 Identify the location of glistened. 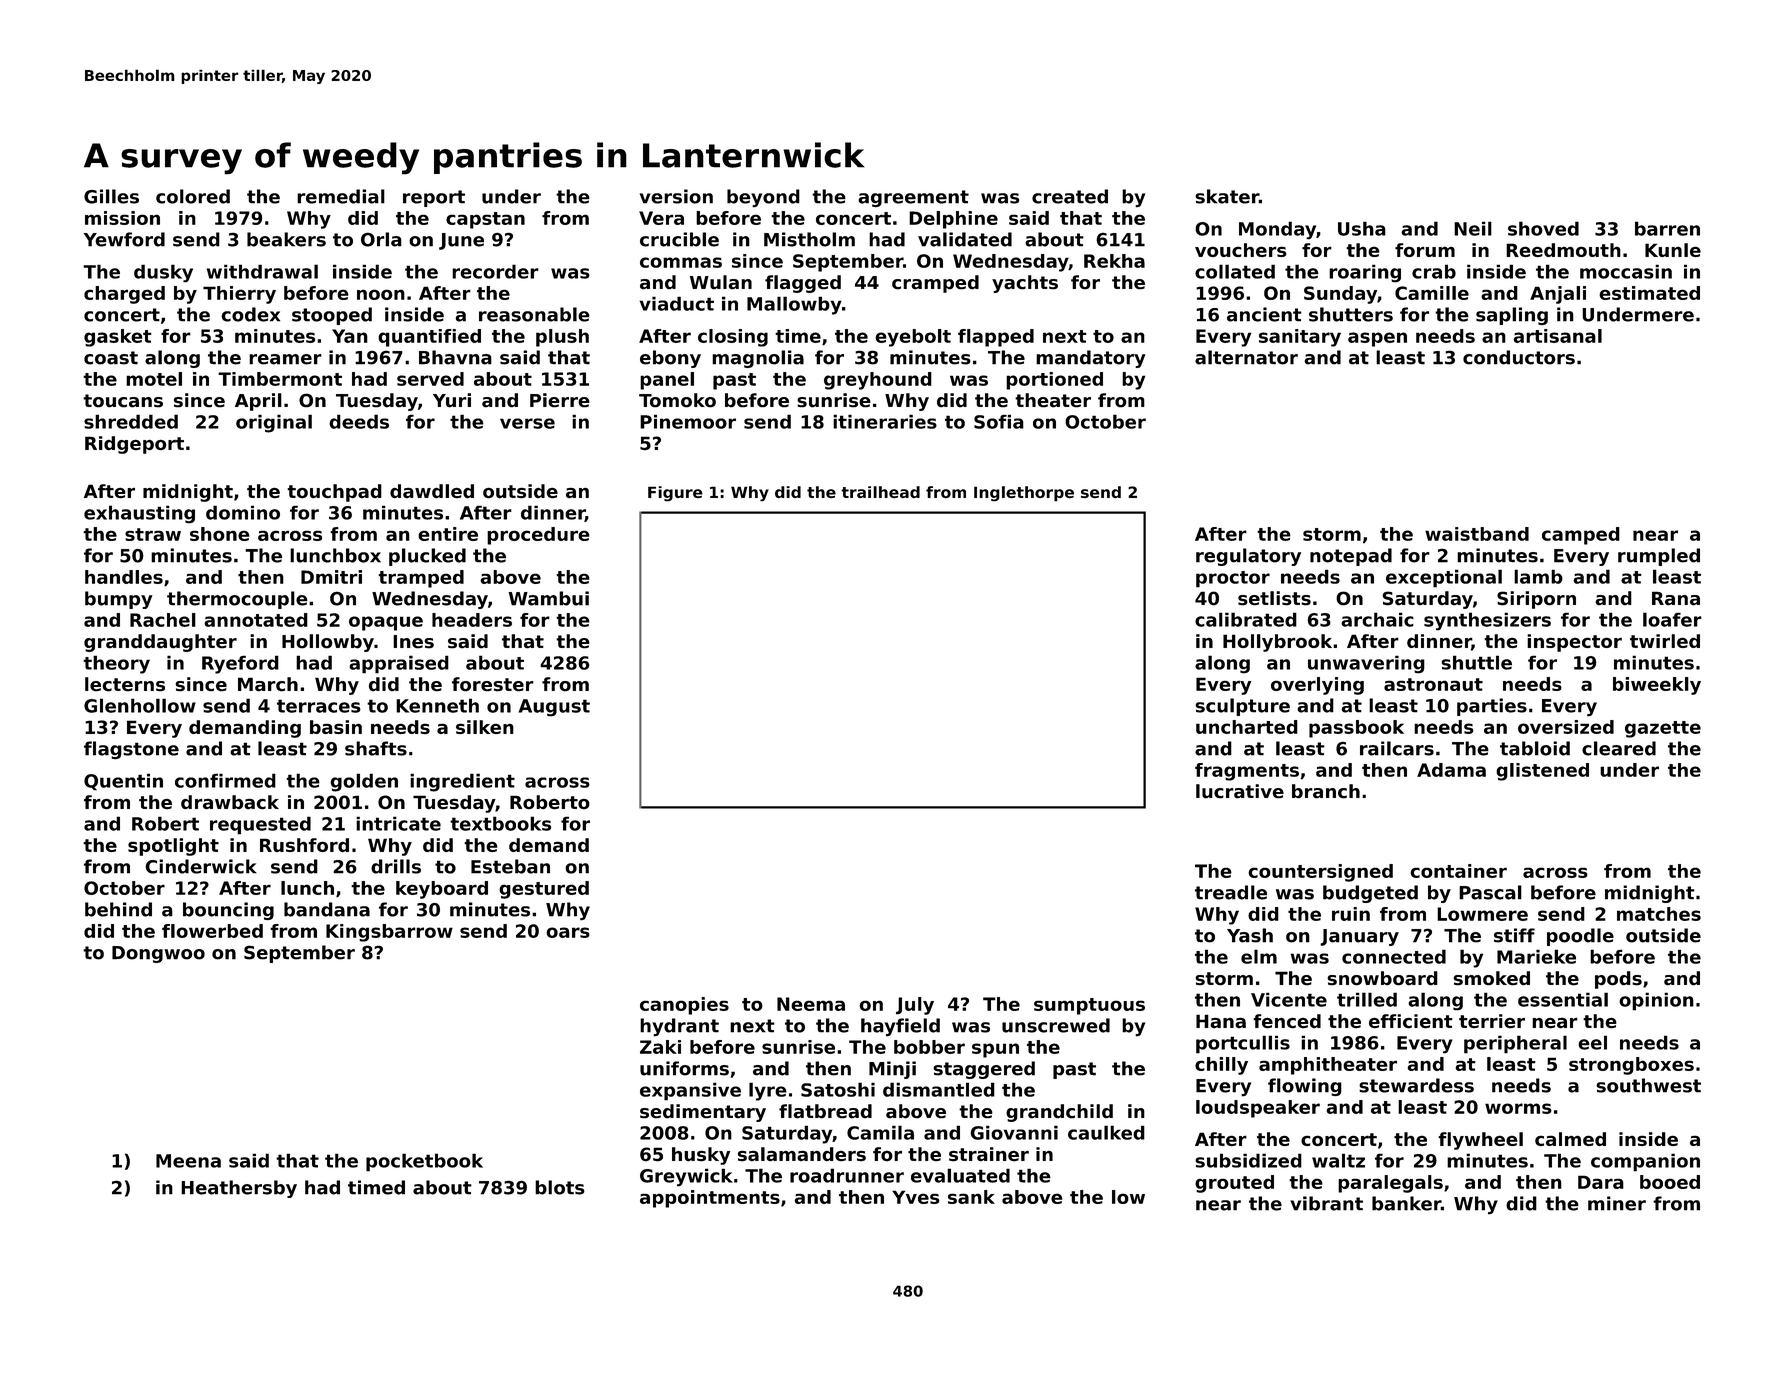
(1542, 772).
